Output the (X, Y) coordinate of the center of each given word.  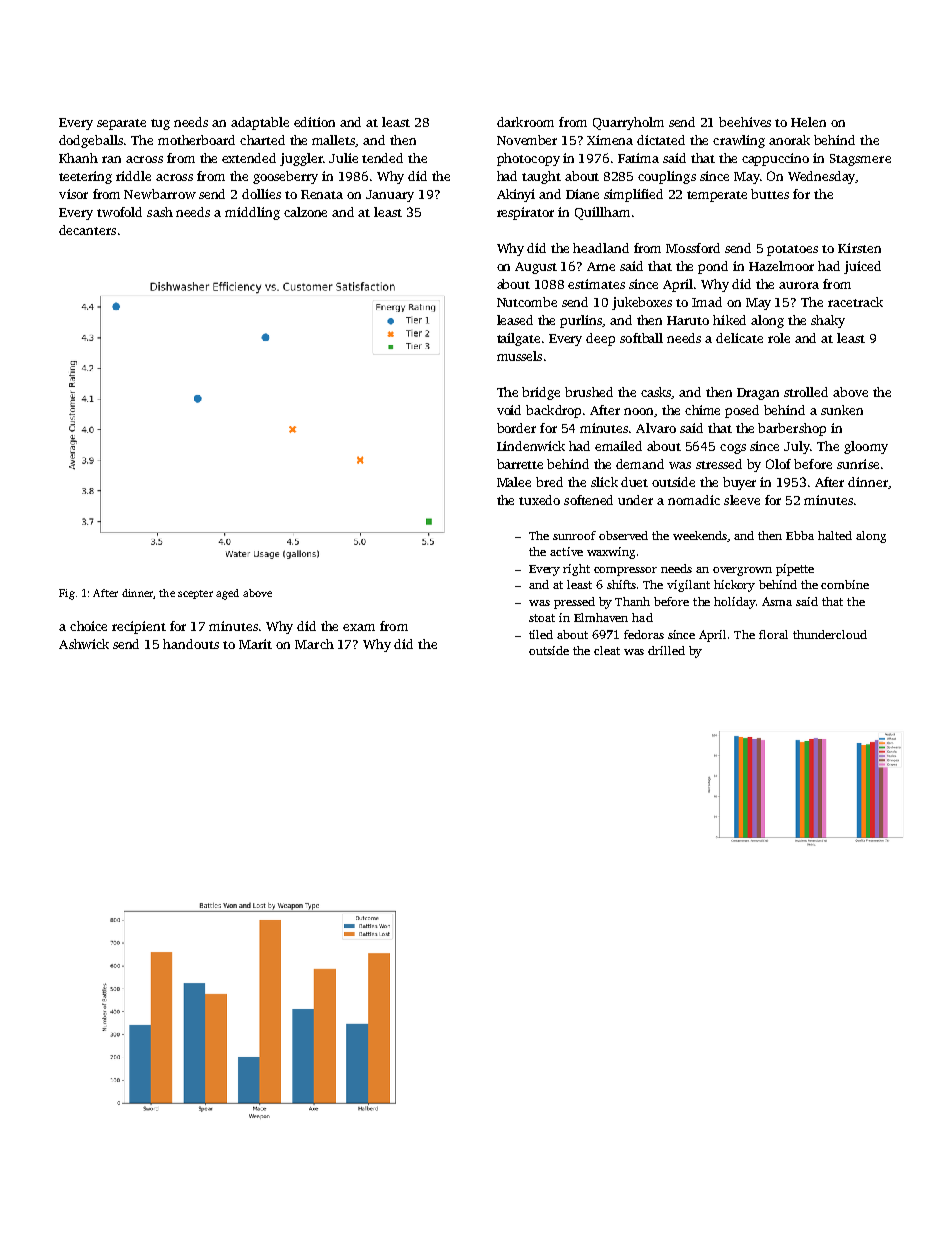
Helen (808, 122)
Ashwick (84, 644)
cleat (607, 650)
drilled (666, 650)
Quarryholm (628, 123)
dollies (261, 194)
